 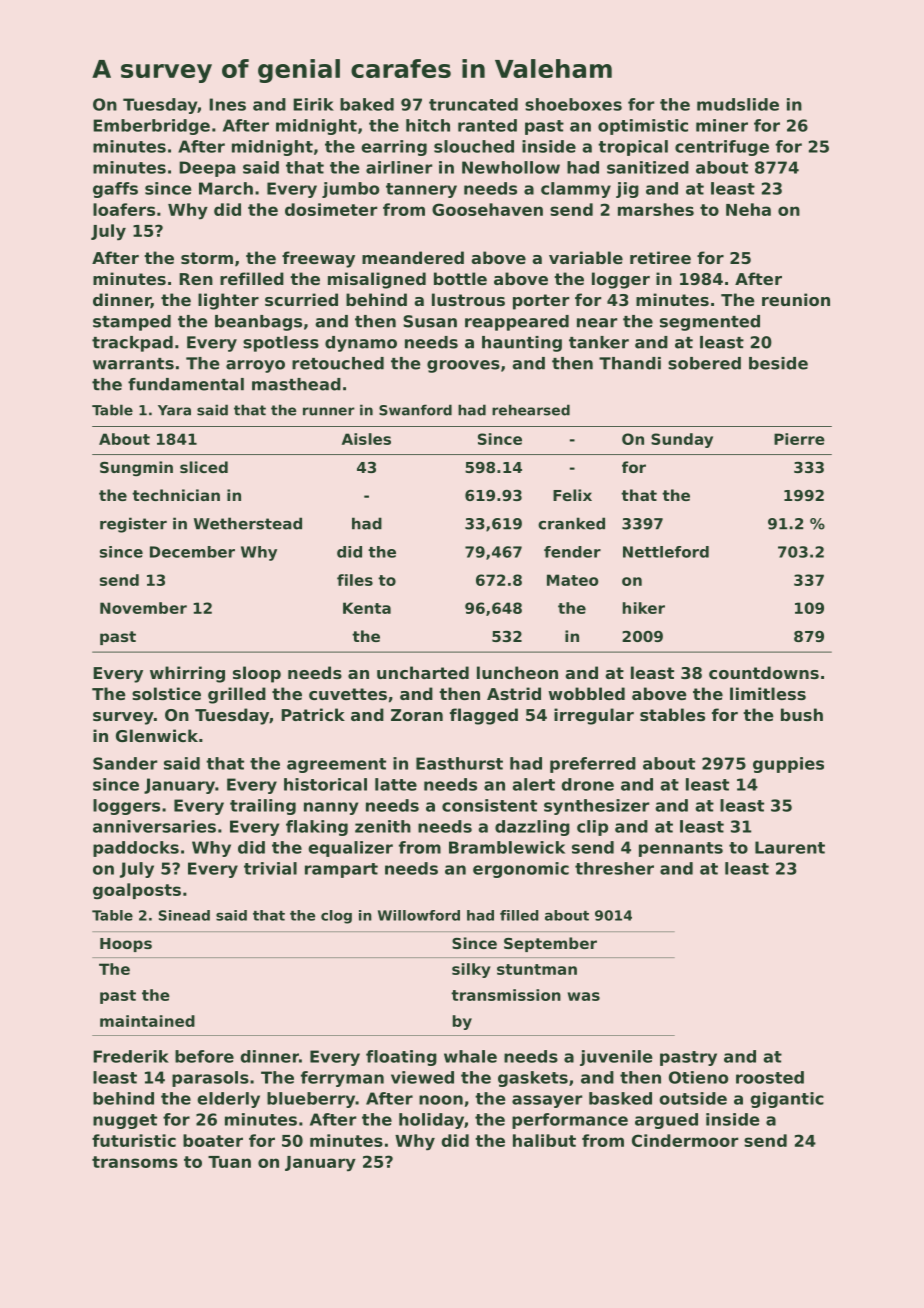 I want to click on shoeboxes, so click(x=573, y=104).
